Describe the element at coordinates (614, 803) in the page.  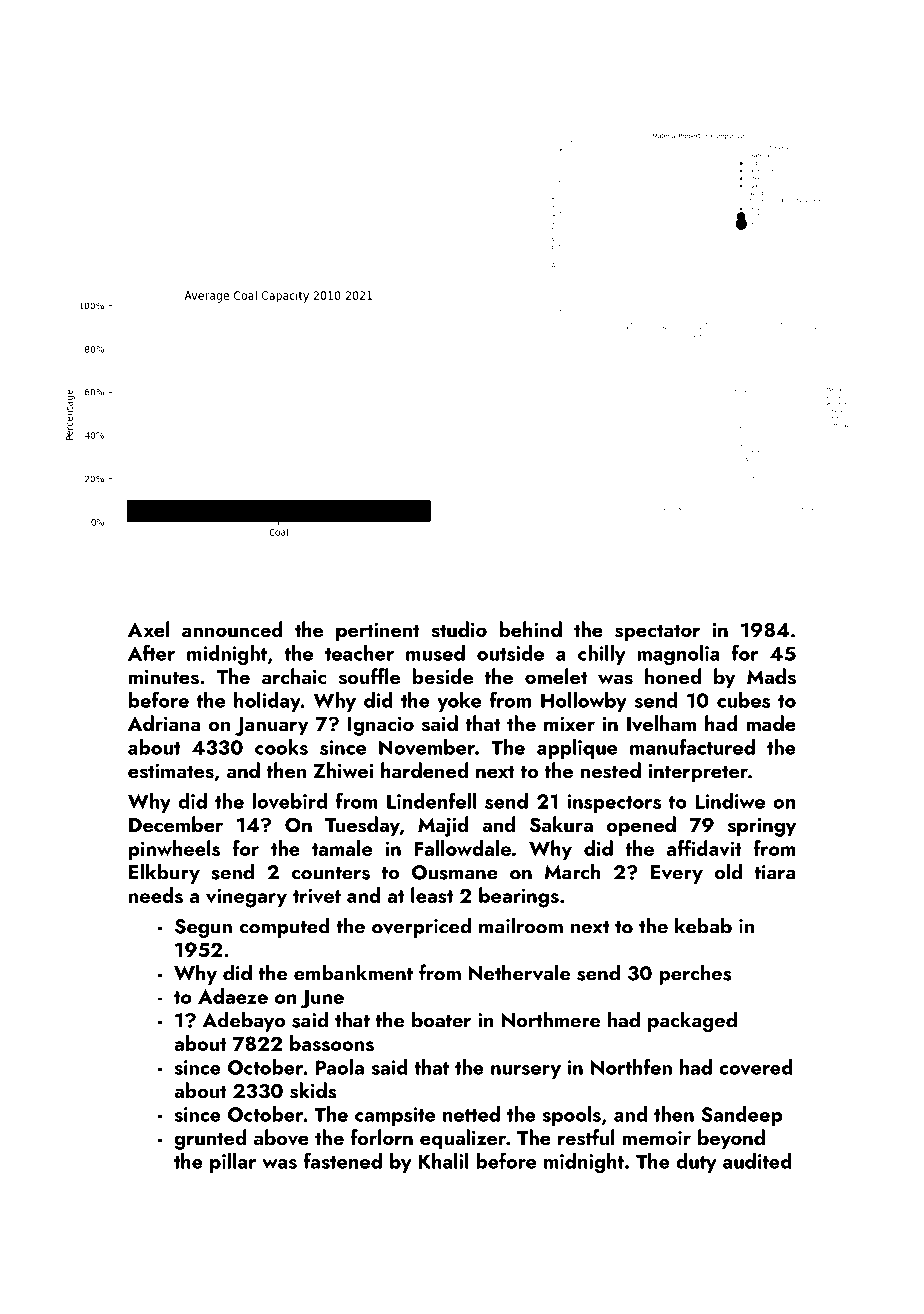
I see `inspectors` at that location.
